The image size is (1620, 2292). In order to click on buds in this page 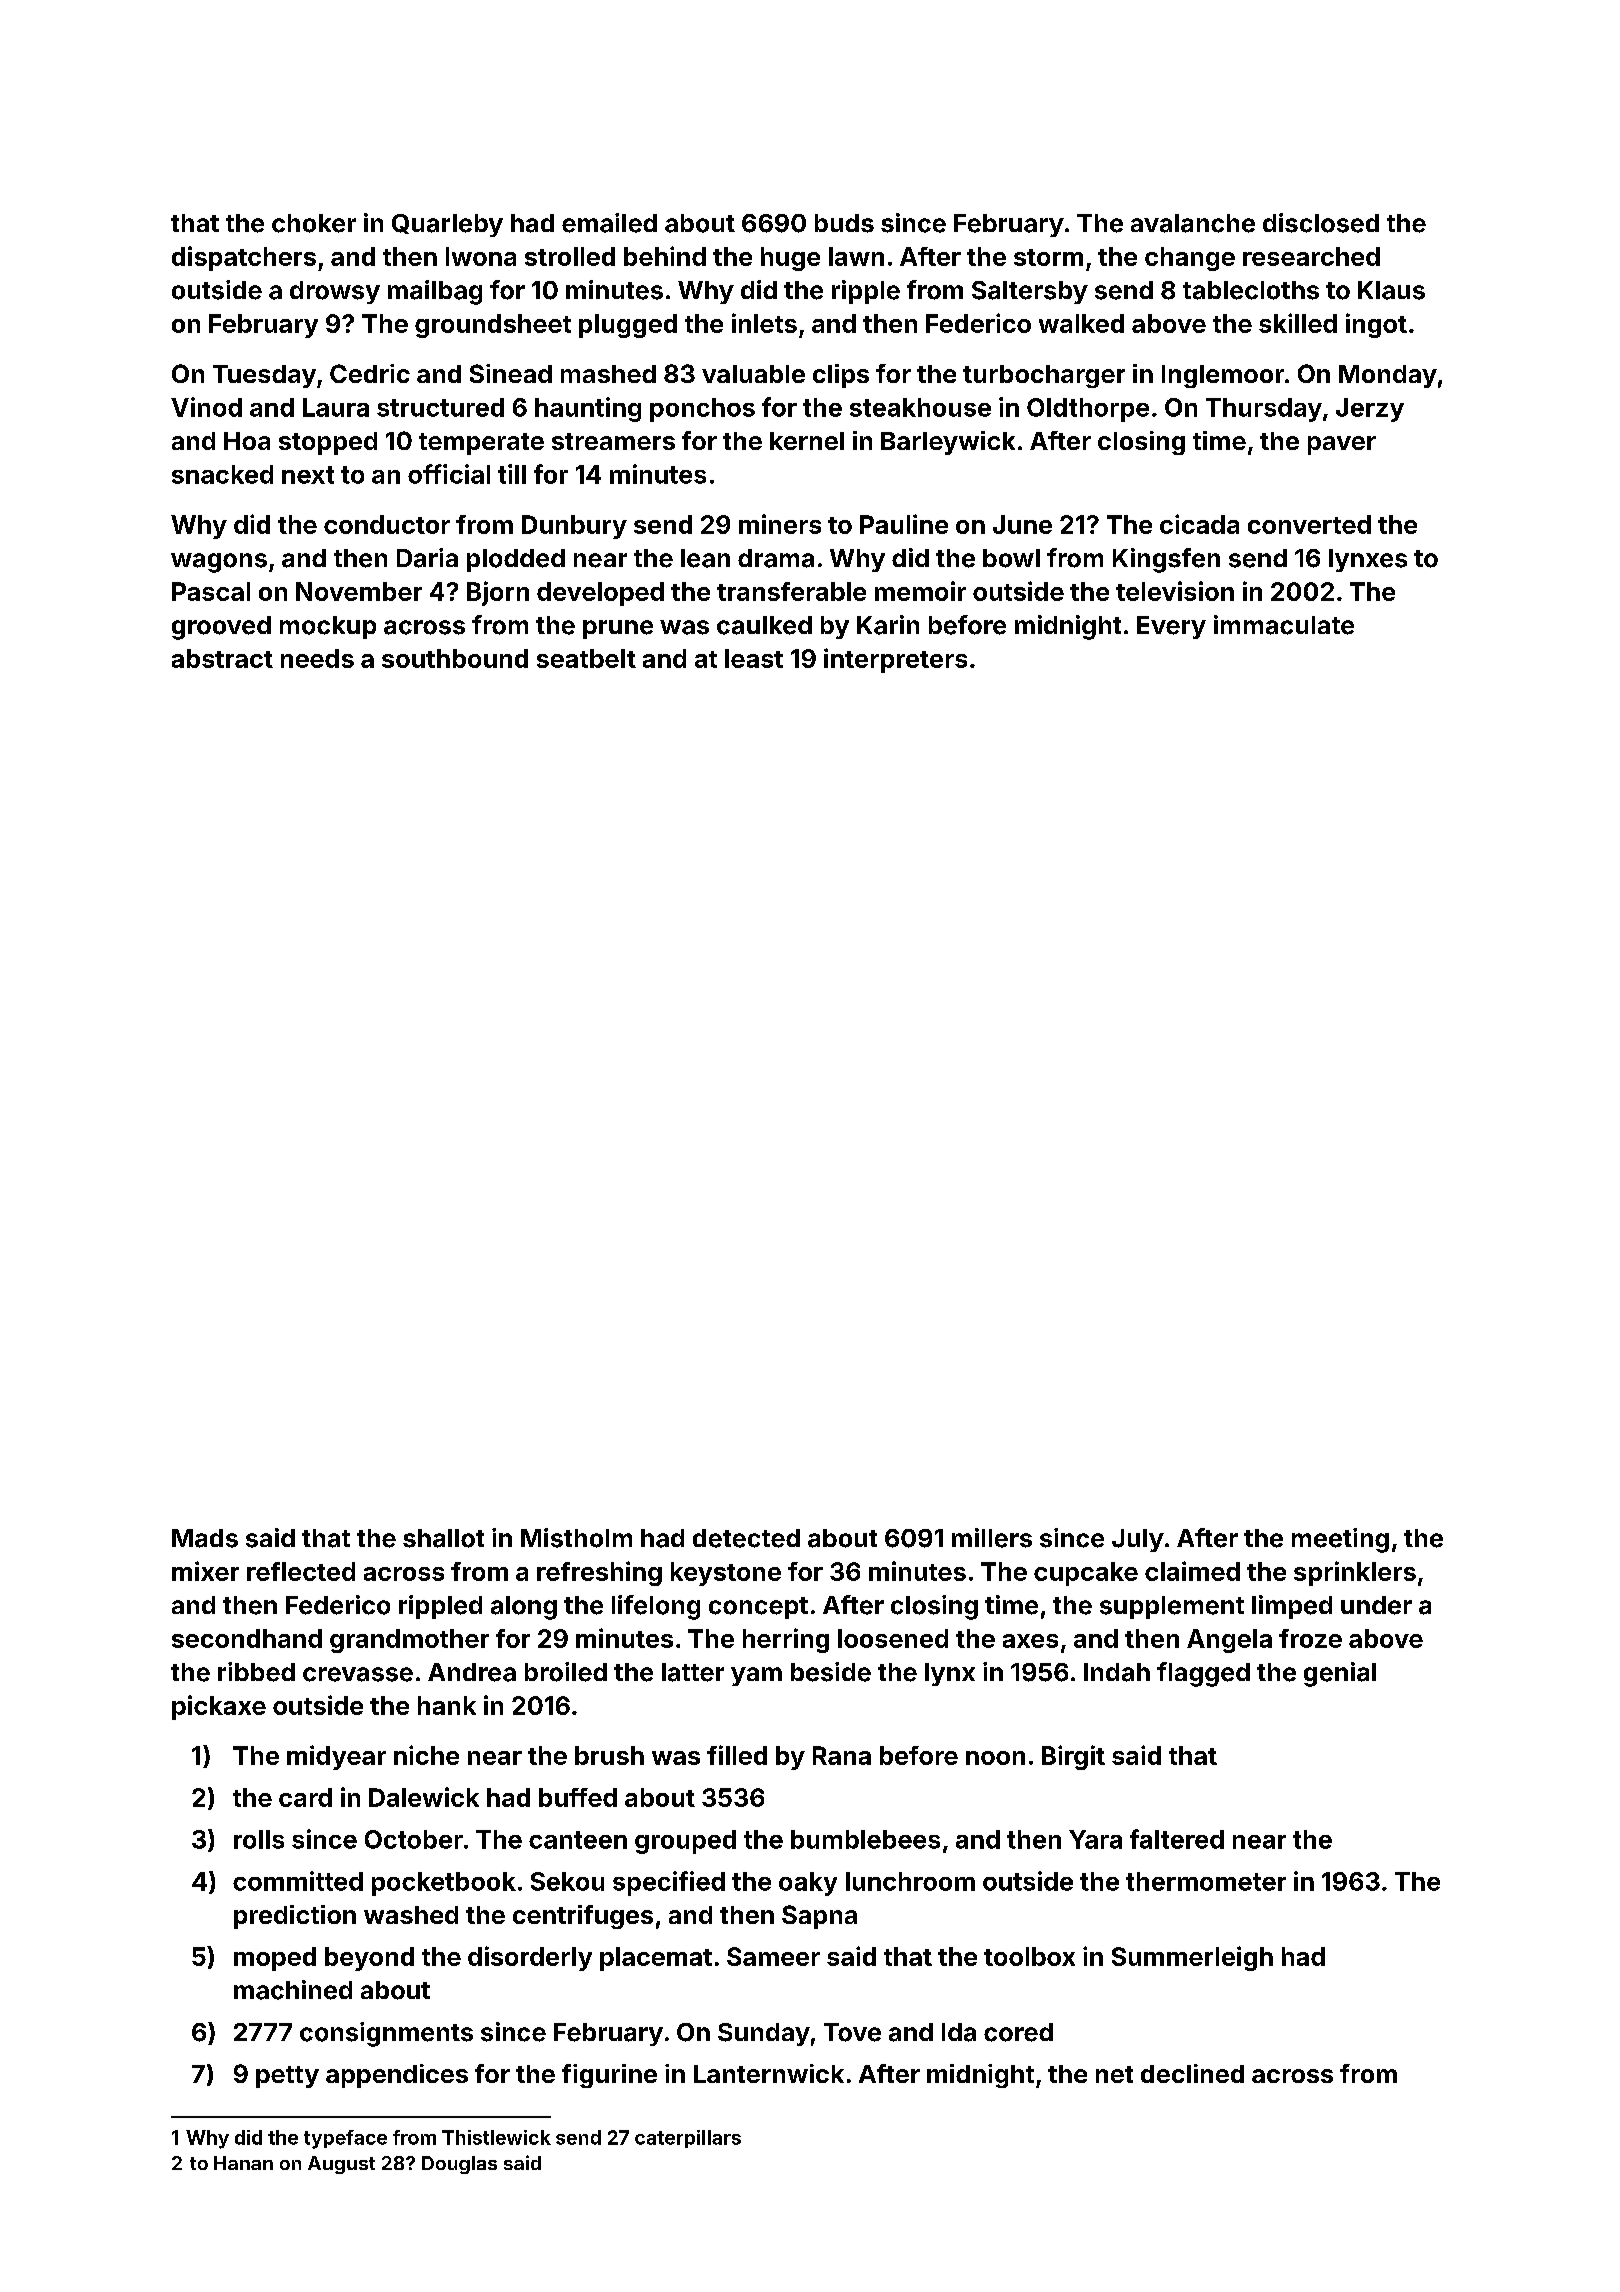, I will do `click(844, 223)`.
